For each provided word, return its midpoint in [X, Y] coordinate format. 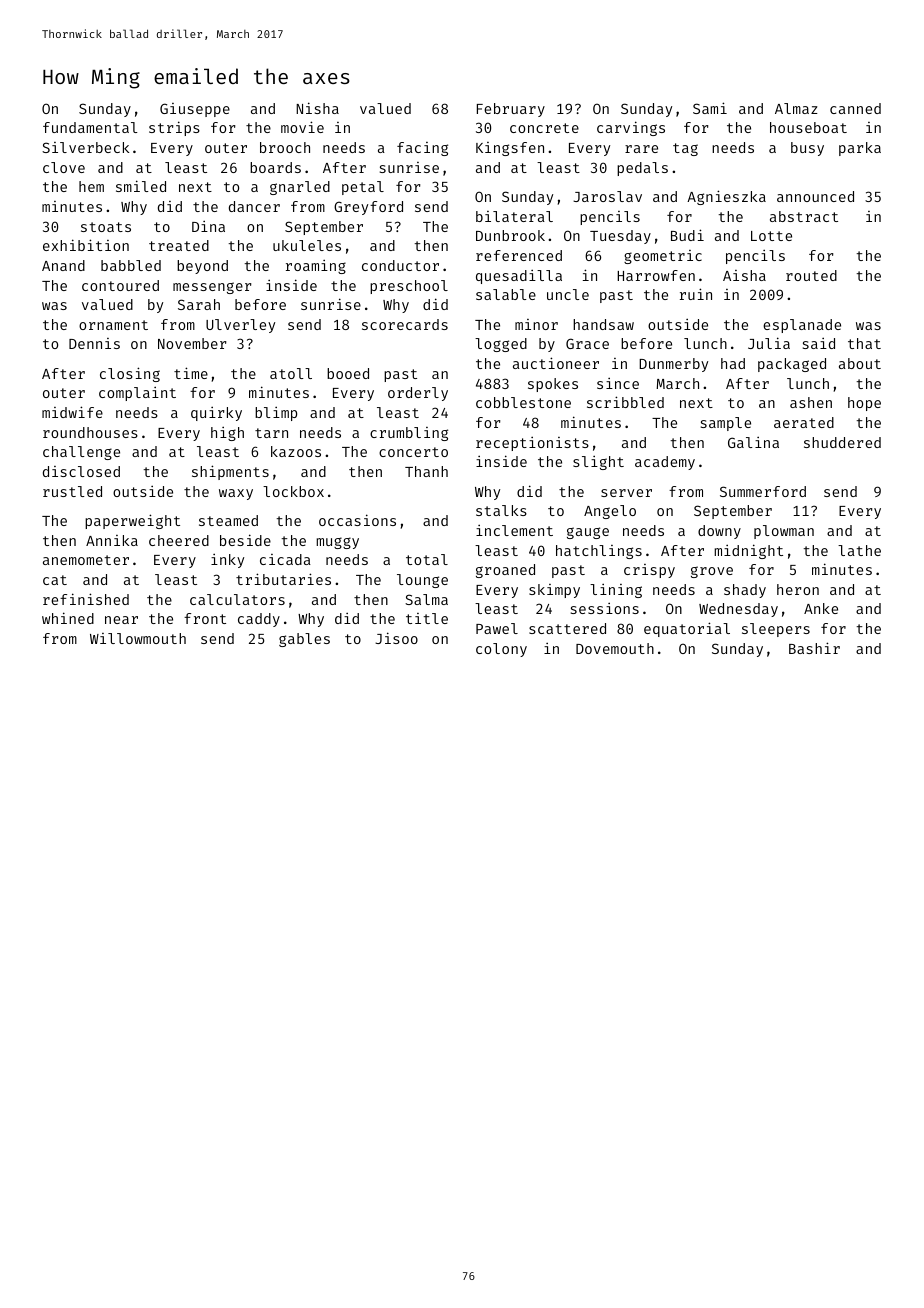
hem [91, 186]
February [511, 110]
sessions [605, 608]
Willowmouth [138, 638]
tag [685, 149]
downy [719, 532]
